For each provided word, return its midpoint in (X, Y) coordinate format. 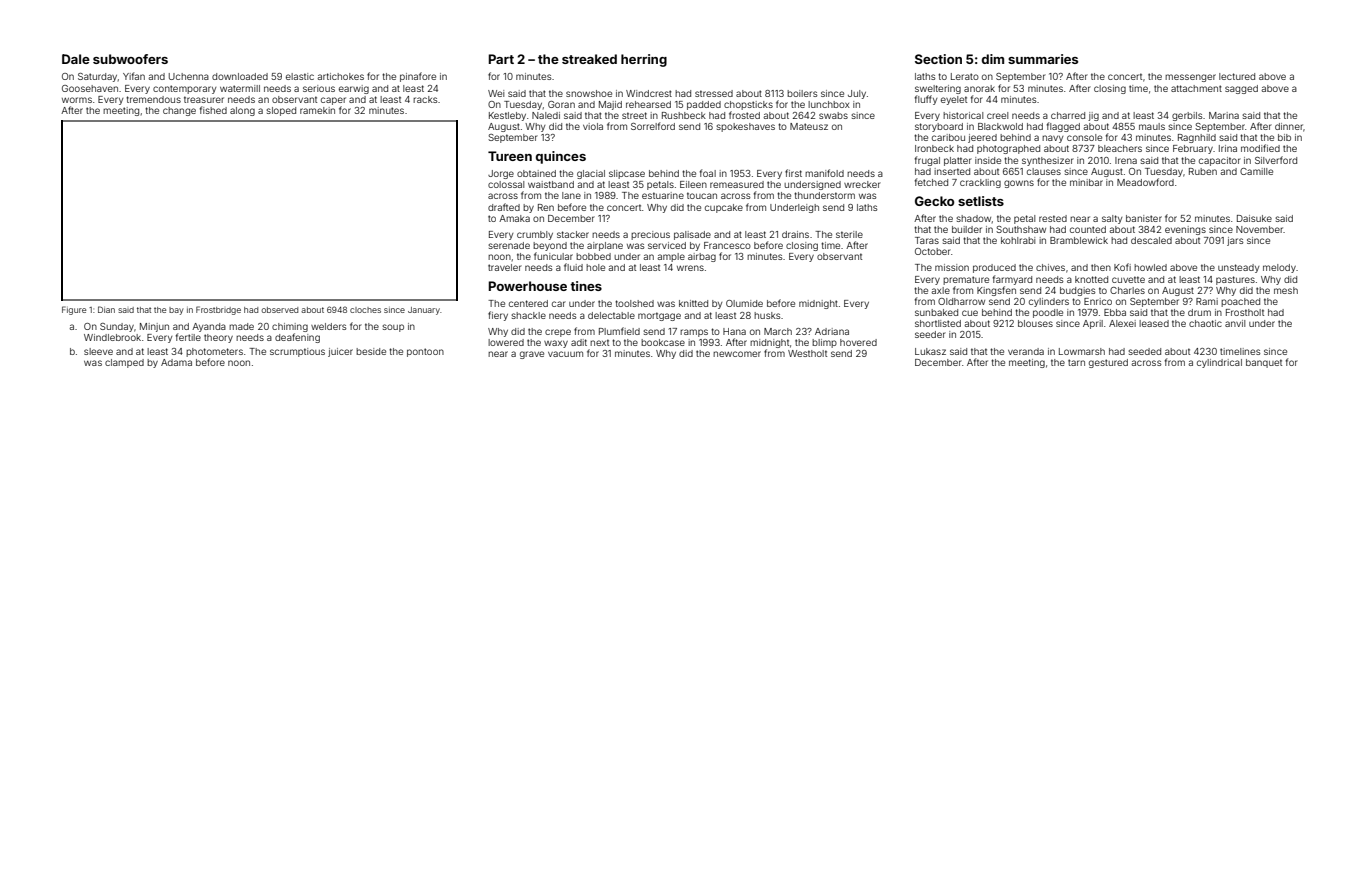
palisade (692, 235)
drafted (504, 207)
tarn (1076, 362)
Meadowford (1145, 182)
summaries (1043, 59)
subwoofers (130, 59)
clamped (124, 363)
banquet (1264, 363)
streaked (589, 59)
